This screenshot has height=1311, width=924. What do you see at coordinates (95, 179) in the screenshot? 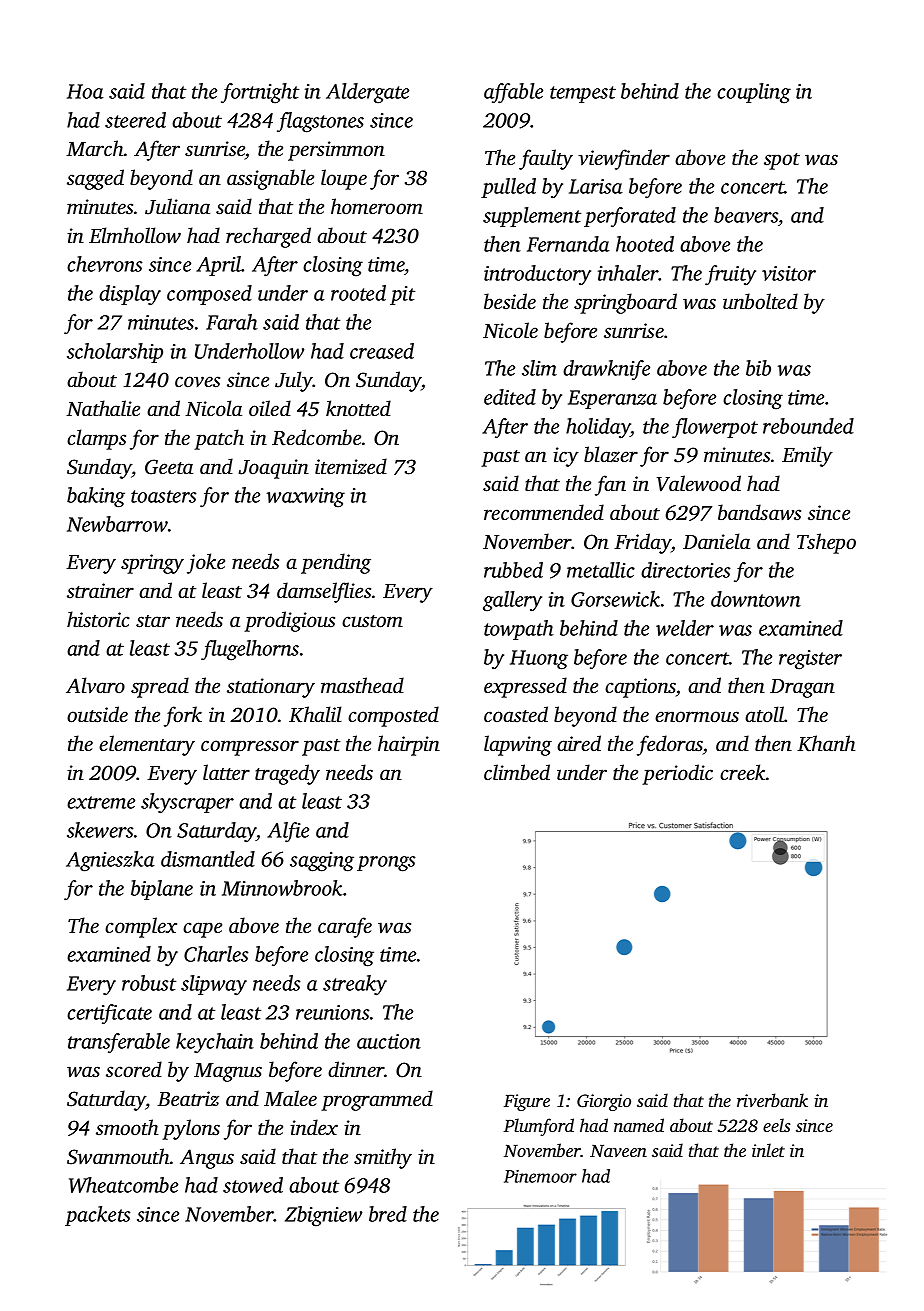
I see `sagged` at bounding box center [95, 179].
